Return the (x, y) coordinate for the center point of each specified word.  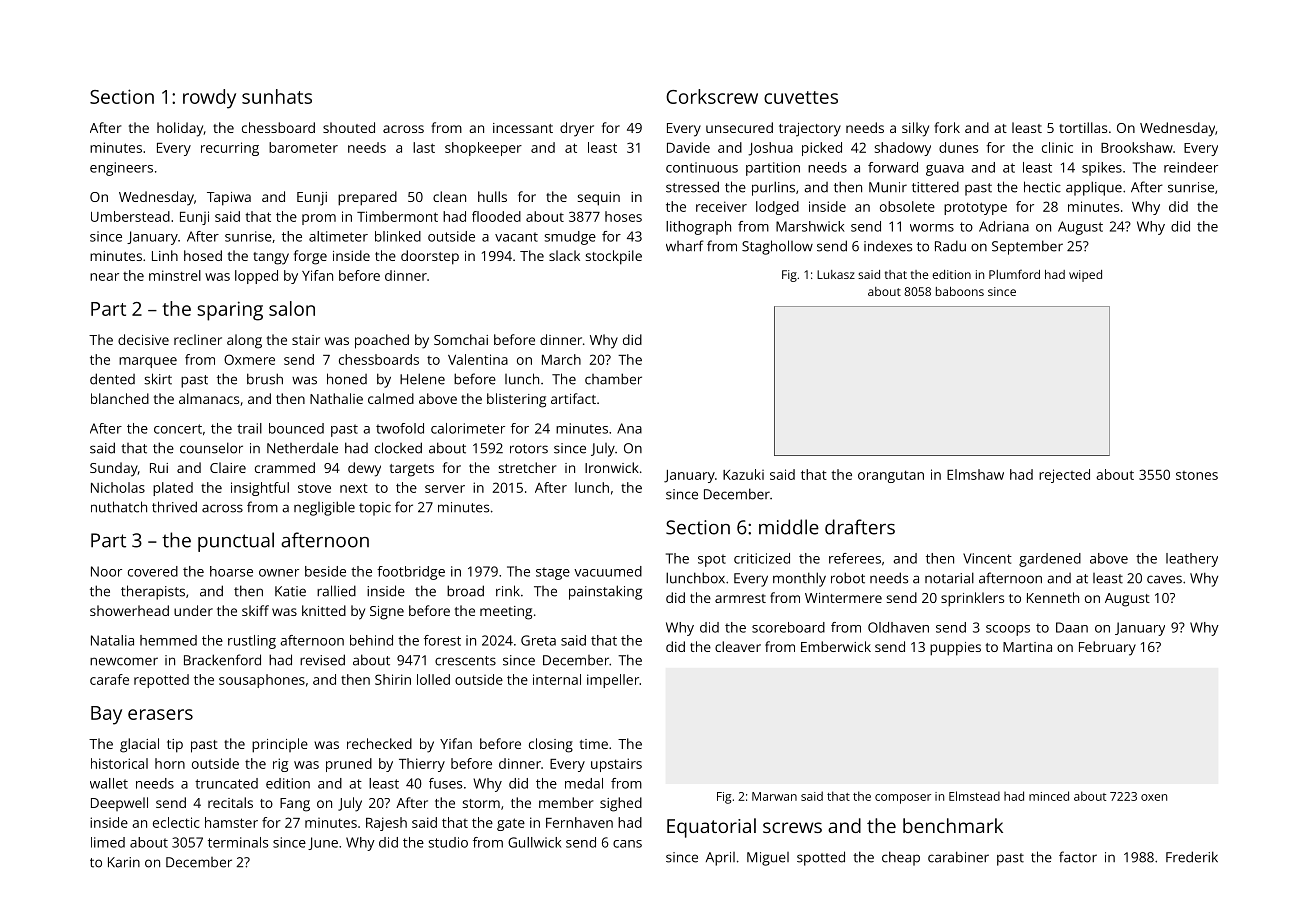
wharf (685, 246)
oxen (1154, 797)
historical (119, 763)
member (566, 802)
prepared (367, 198)
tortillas (1083, 127)
